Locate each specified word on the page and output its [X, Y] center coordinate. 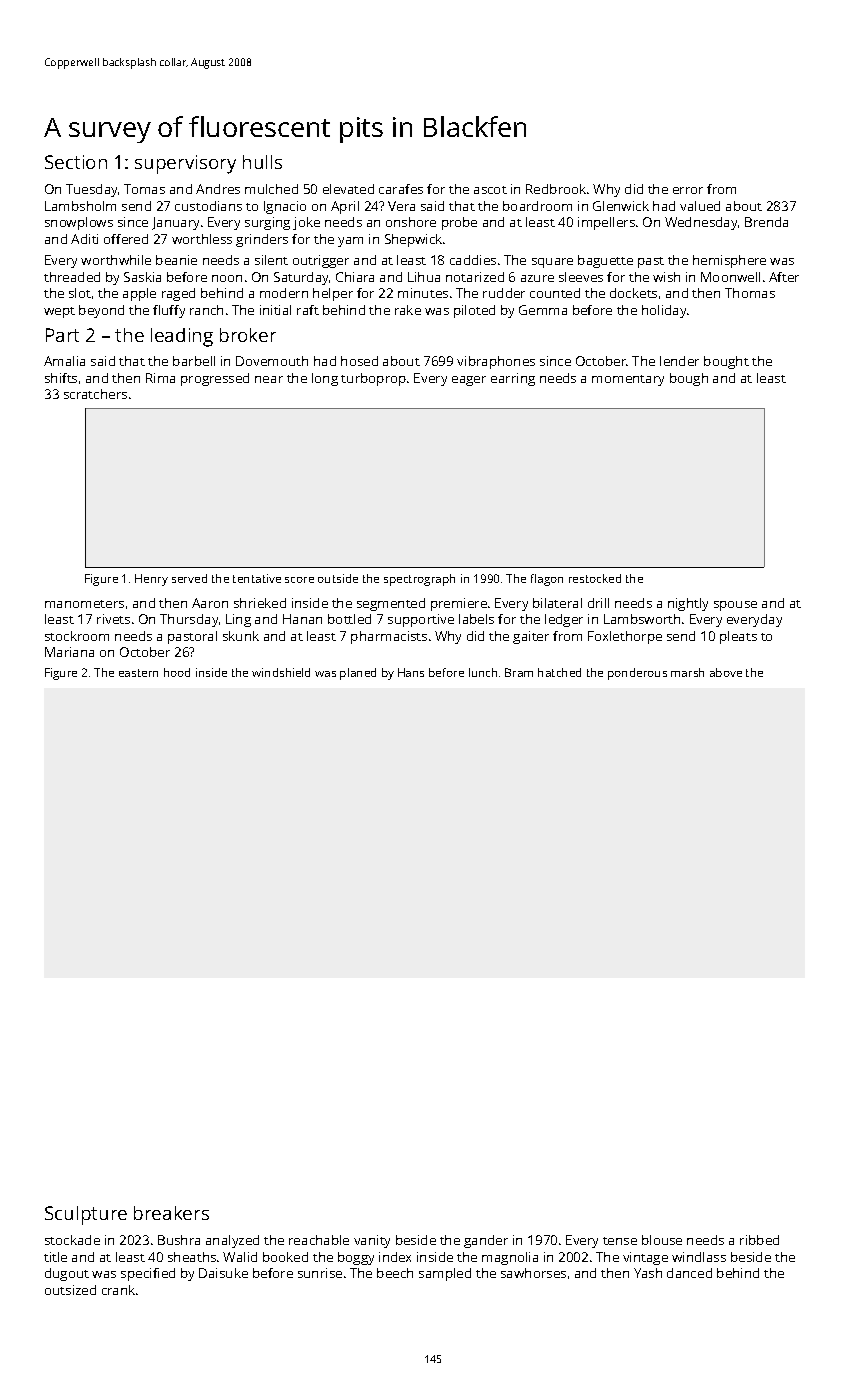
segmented [391, 604]
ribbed [759, 1240]
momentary [628, 380]
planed [358, 674]
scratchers [95, 394]
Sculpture [86, 1215]
